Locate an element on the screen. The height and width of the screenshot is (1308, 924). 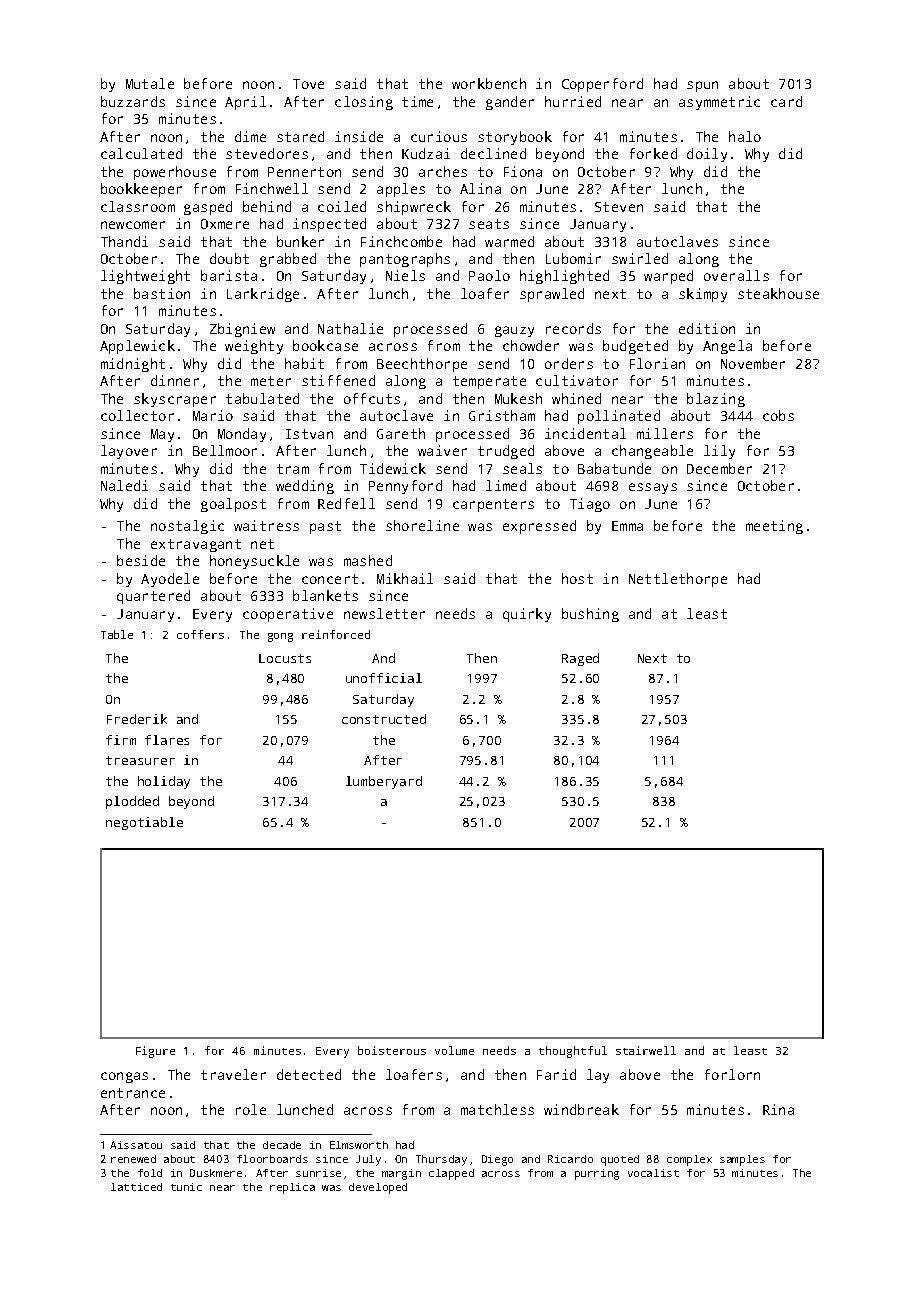
Redfell is located at coordinates (346, 503).
